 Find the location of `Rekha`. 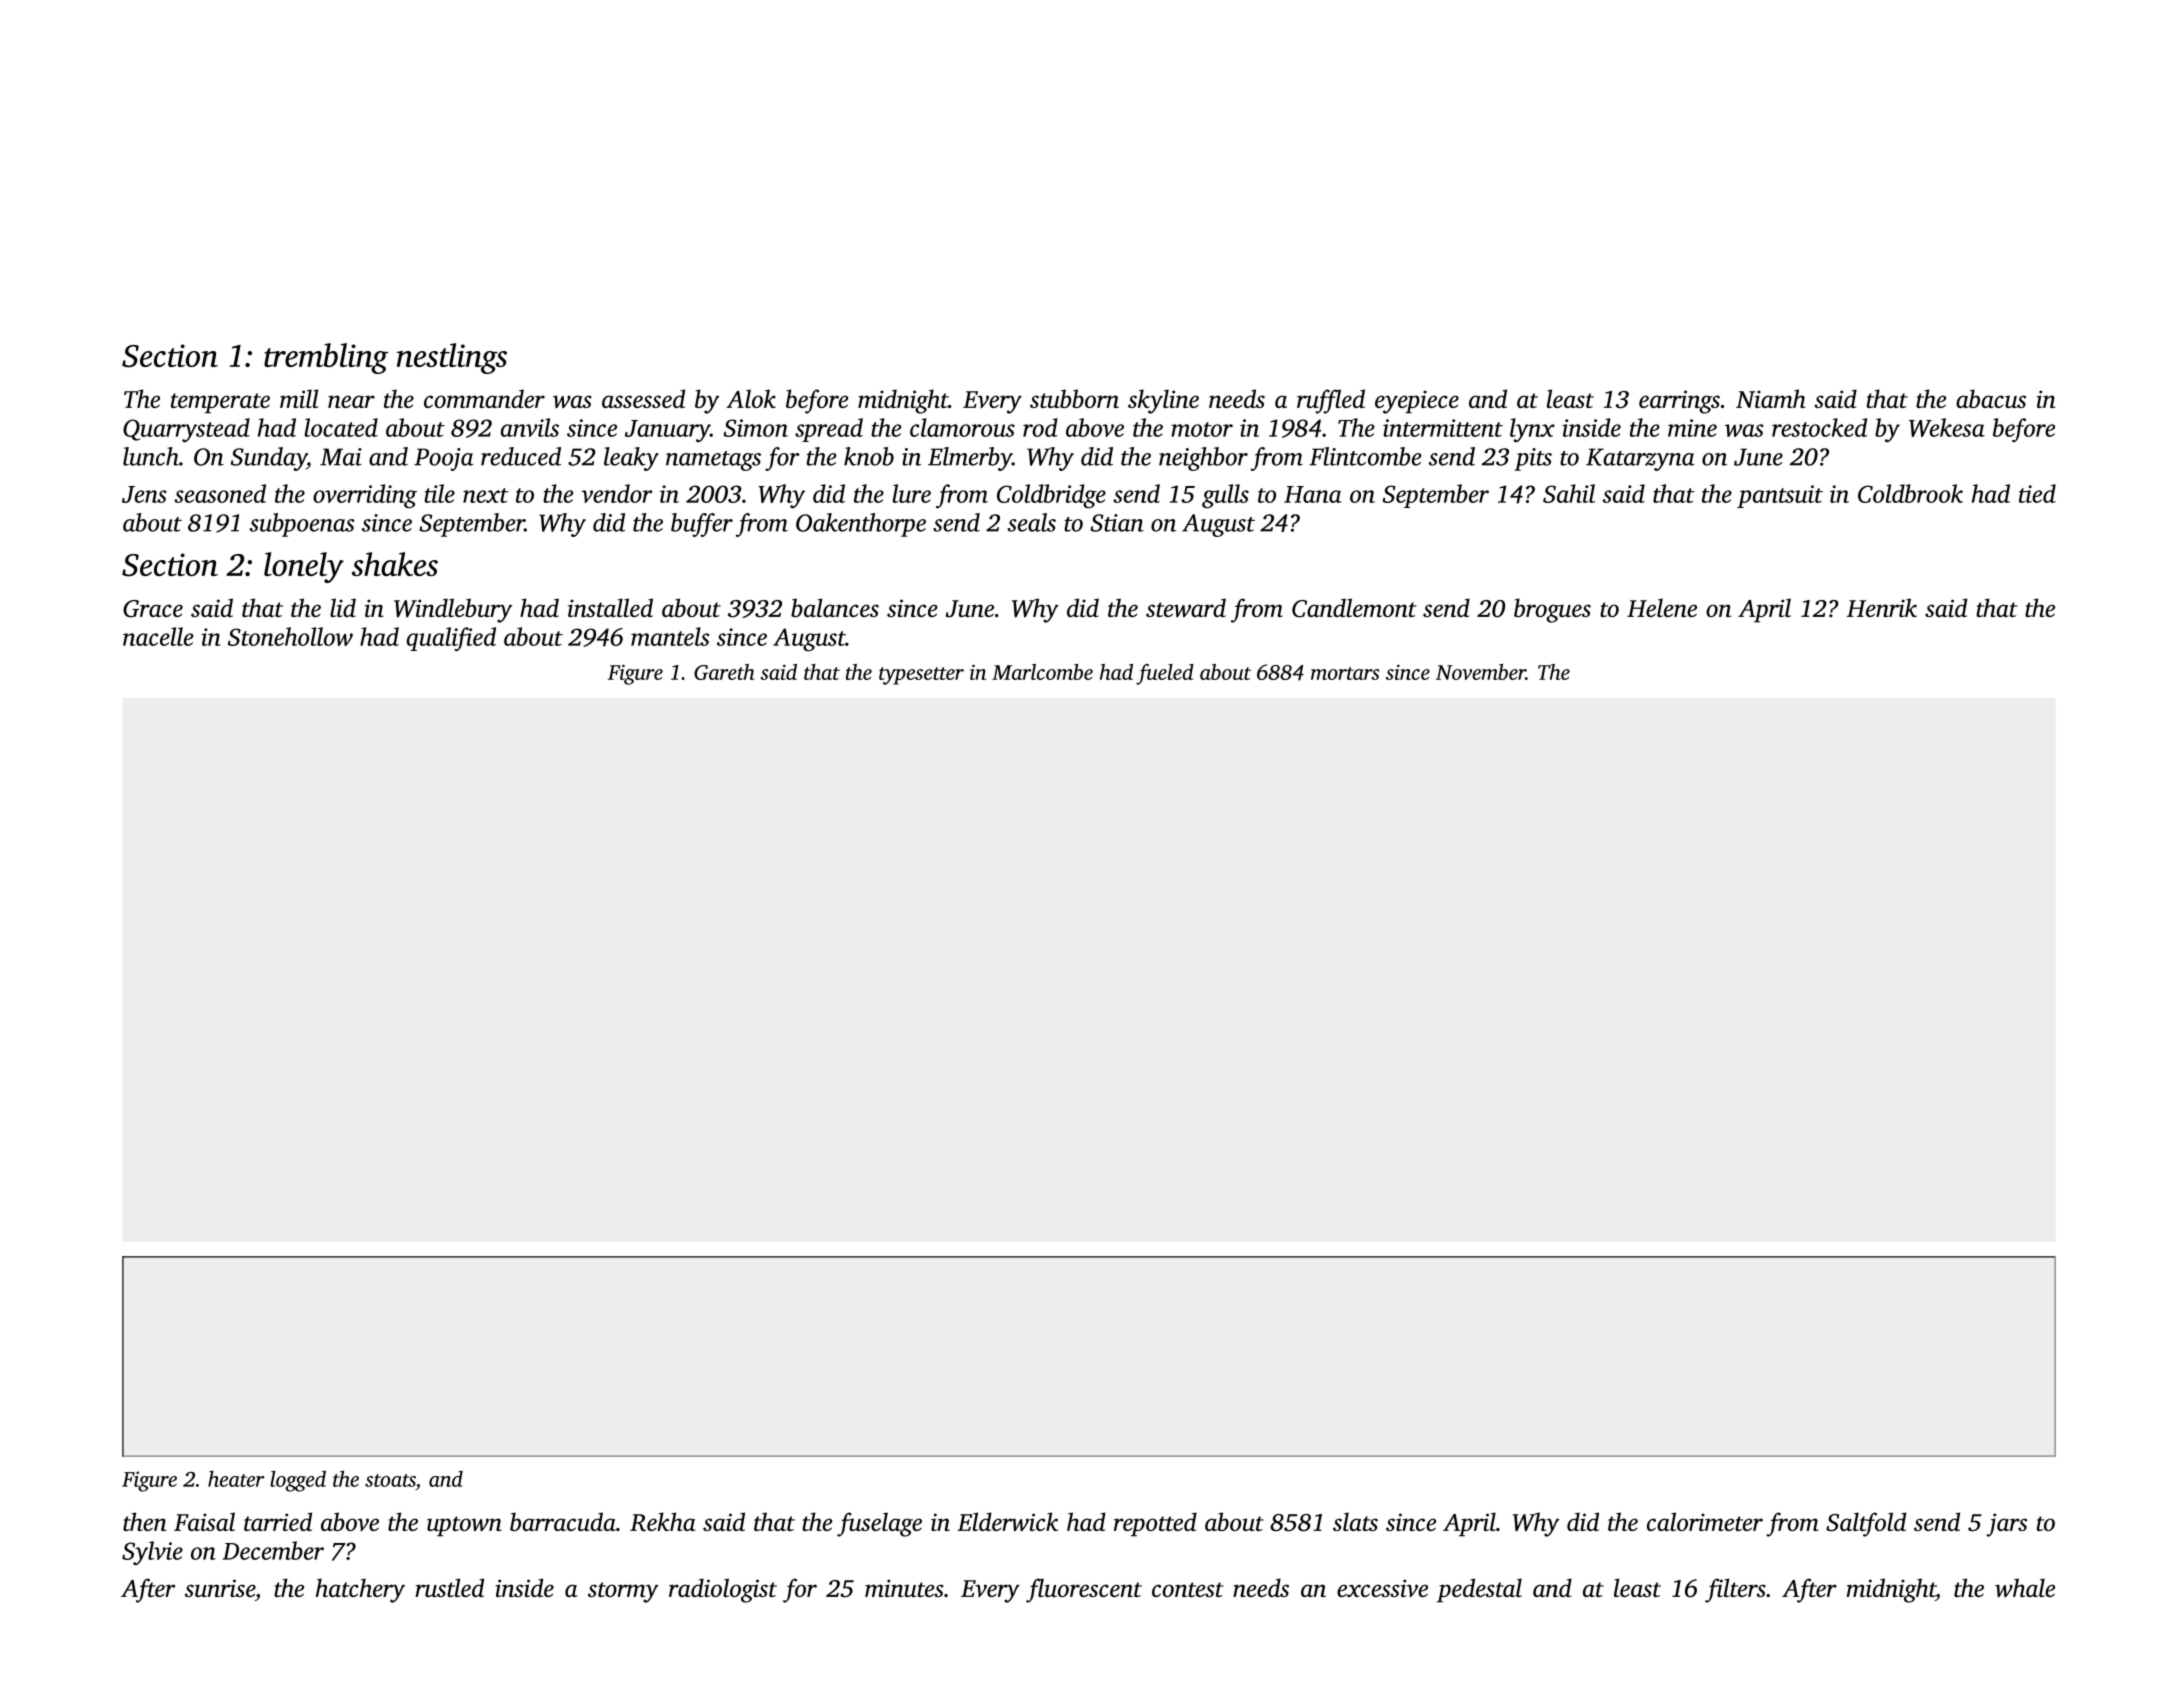

Rekha is located at coordinates (663, 1521).
